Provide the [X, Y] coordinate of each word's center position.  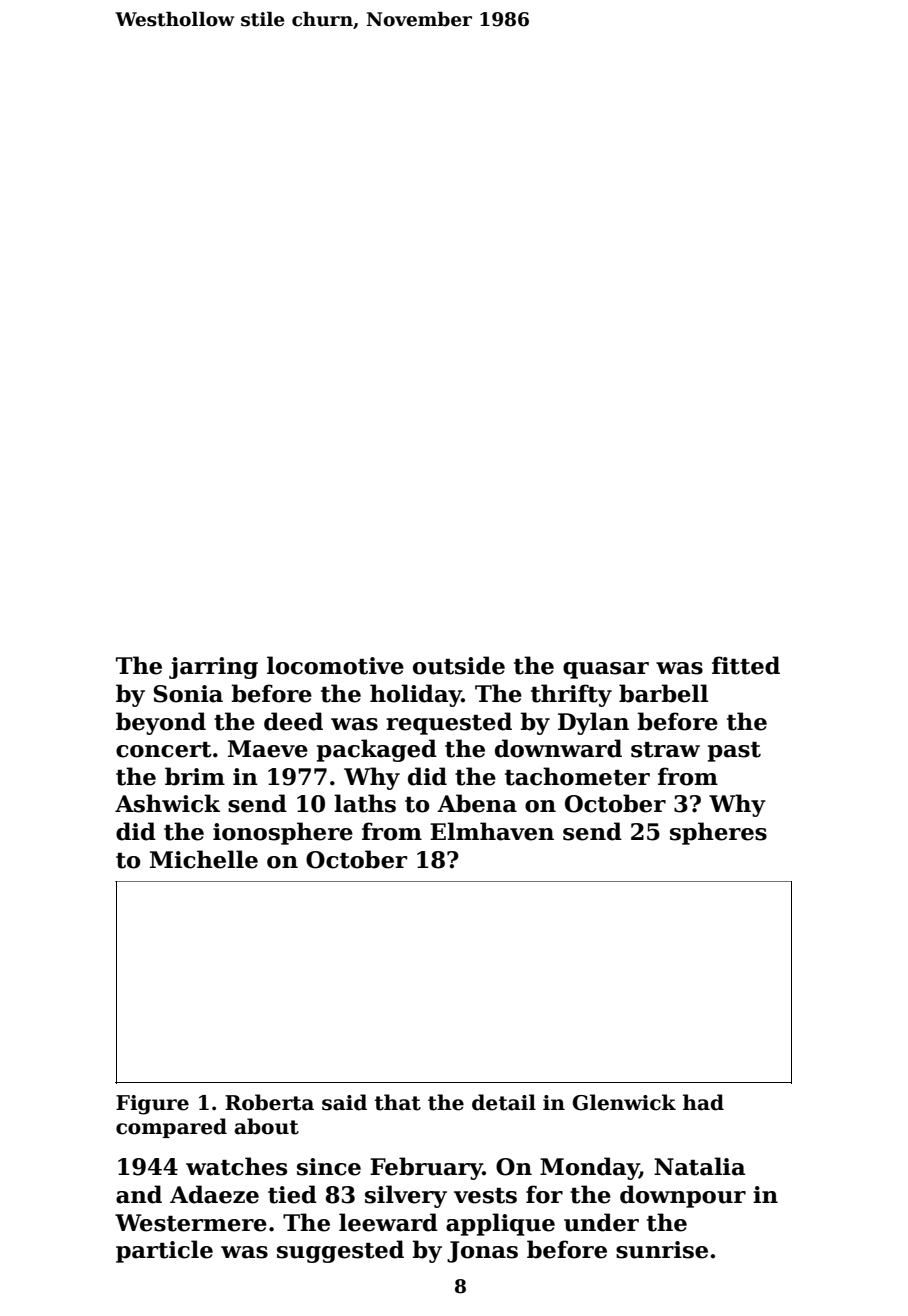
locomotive [335, 665]
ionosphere [283, 833]
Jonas [482, 1252]
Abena [477, 803]
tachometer [577, 776]
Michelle [204, 859]
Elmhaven [492, 831]
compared [171, 1128]
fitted [746, 665]
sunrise [662, 1250]
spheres [718, 833]
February [426, 1168]
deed [293, 721]
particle [164, 1251]
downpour [683, 1196]
